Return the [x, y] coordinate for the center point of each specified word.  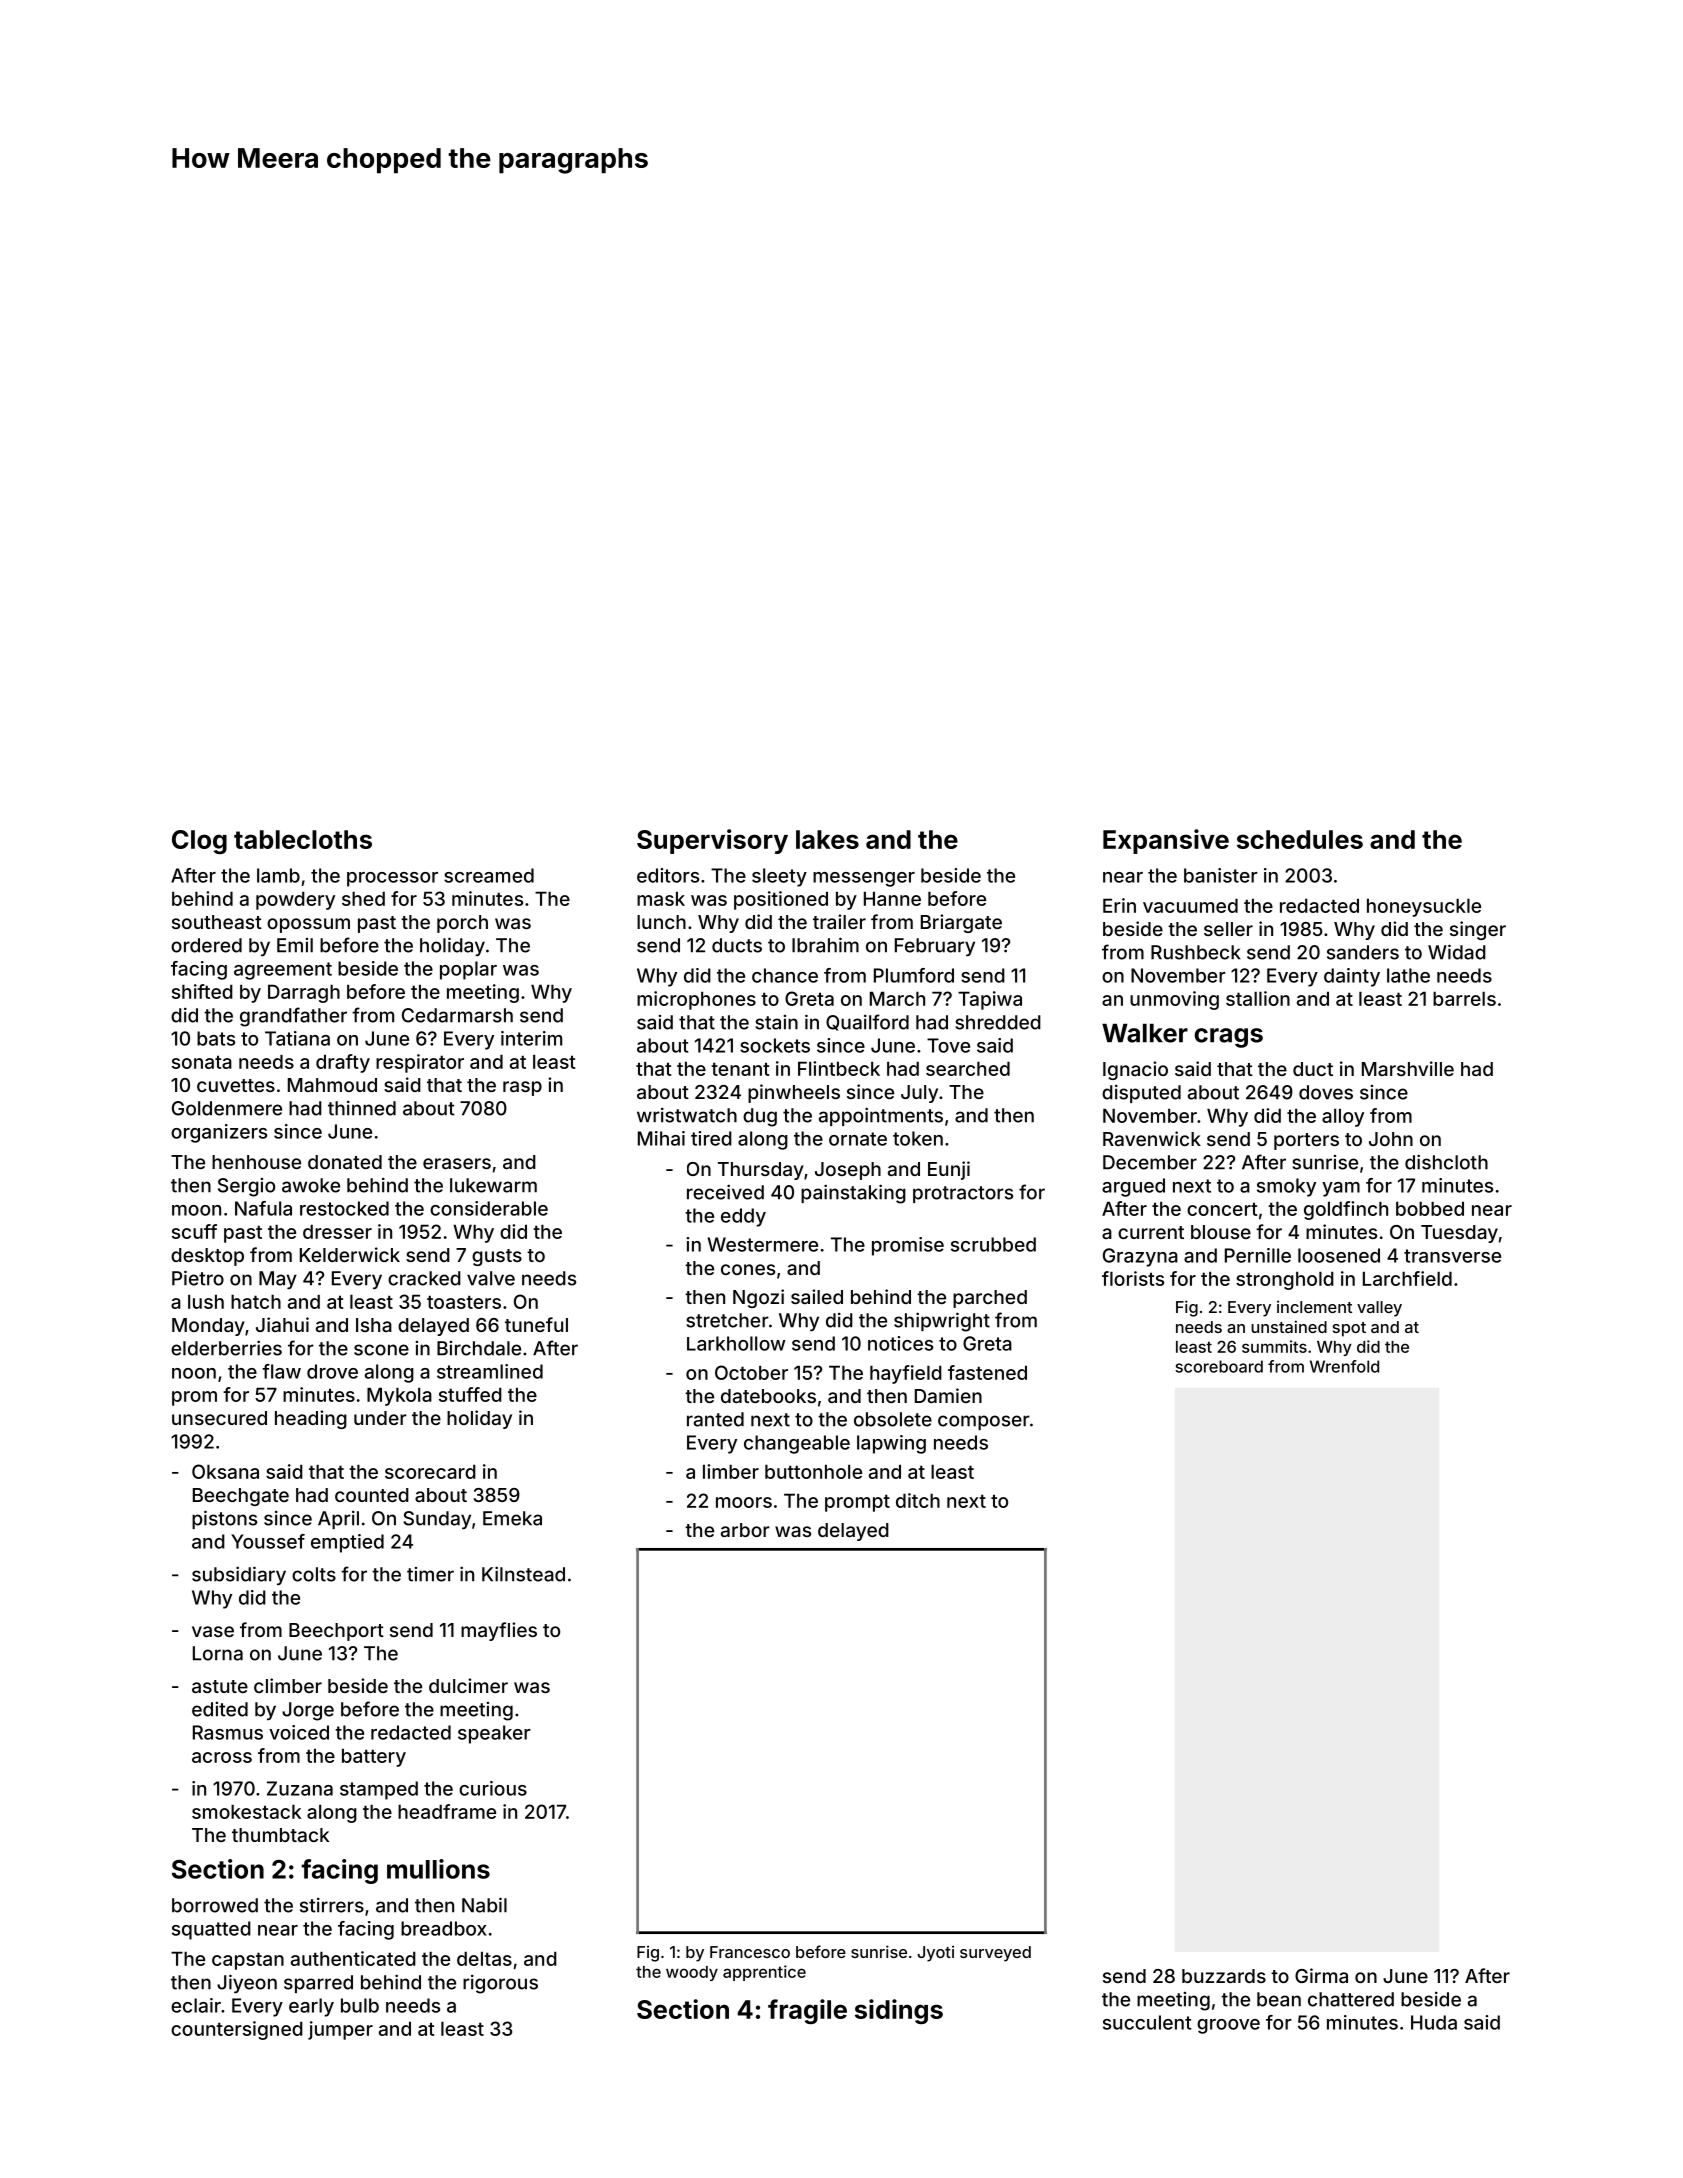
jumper [340, 2030]
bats [216, 1038]
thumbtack [280, 1835]
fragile [807, 2011]
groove [1228, 2026]
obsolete [893, 1419]
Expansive [1166, 841]
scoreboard [1219, 1366]
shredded [998, 1022]
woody [692, 1973]
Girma [1321, 1975]
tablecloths [303, 839]
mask [661, 898]
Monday [208, 1327]
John [1391, 1139]
